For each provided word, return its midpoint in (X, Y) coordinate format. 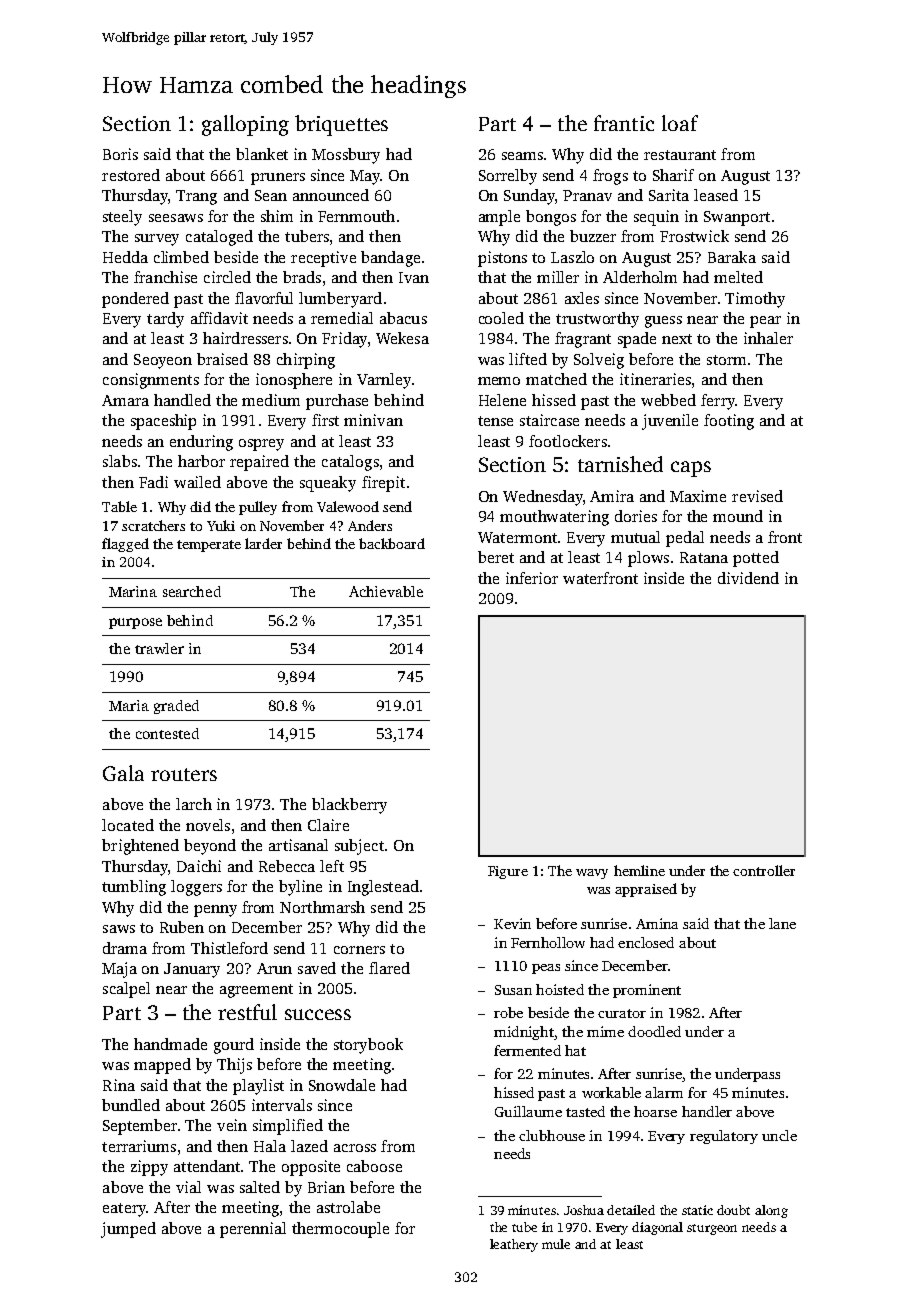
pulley (258, 508)
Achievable (386, 591)
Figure (508, 872)
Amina (657, 923)
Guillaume (528, 1111)
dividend (748, 578)
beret (496, 557)
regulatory (724, 1137)
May (365, 177)
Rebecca (287, 866)
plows (648, 559)
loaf (680, 123)
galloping (245, 125)
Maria (129, 705)
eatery (124, 1210)
